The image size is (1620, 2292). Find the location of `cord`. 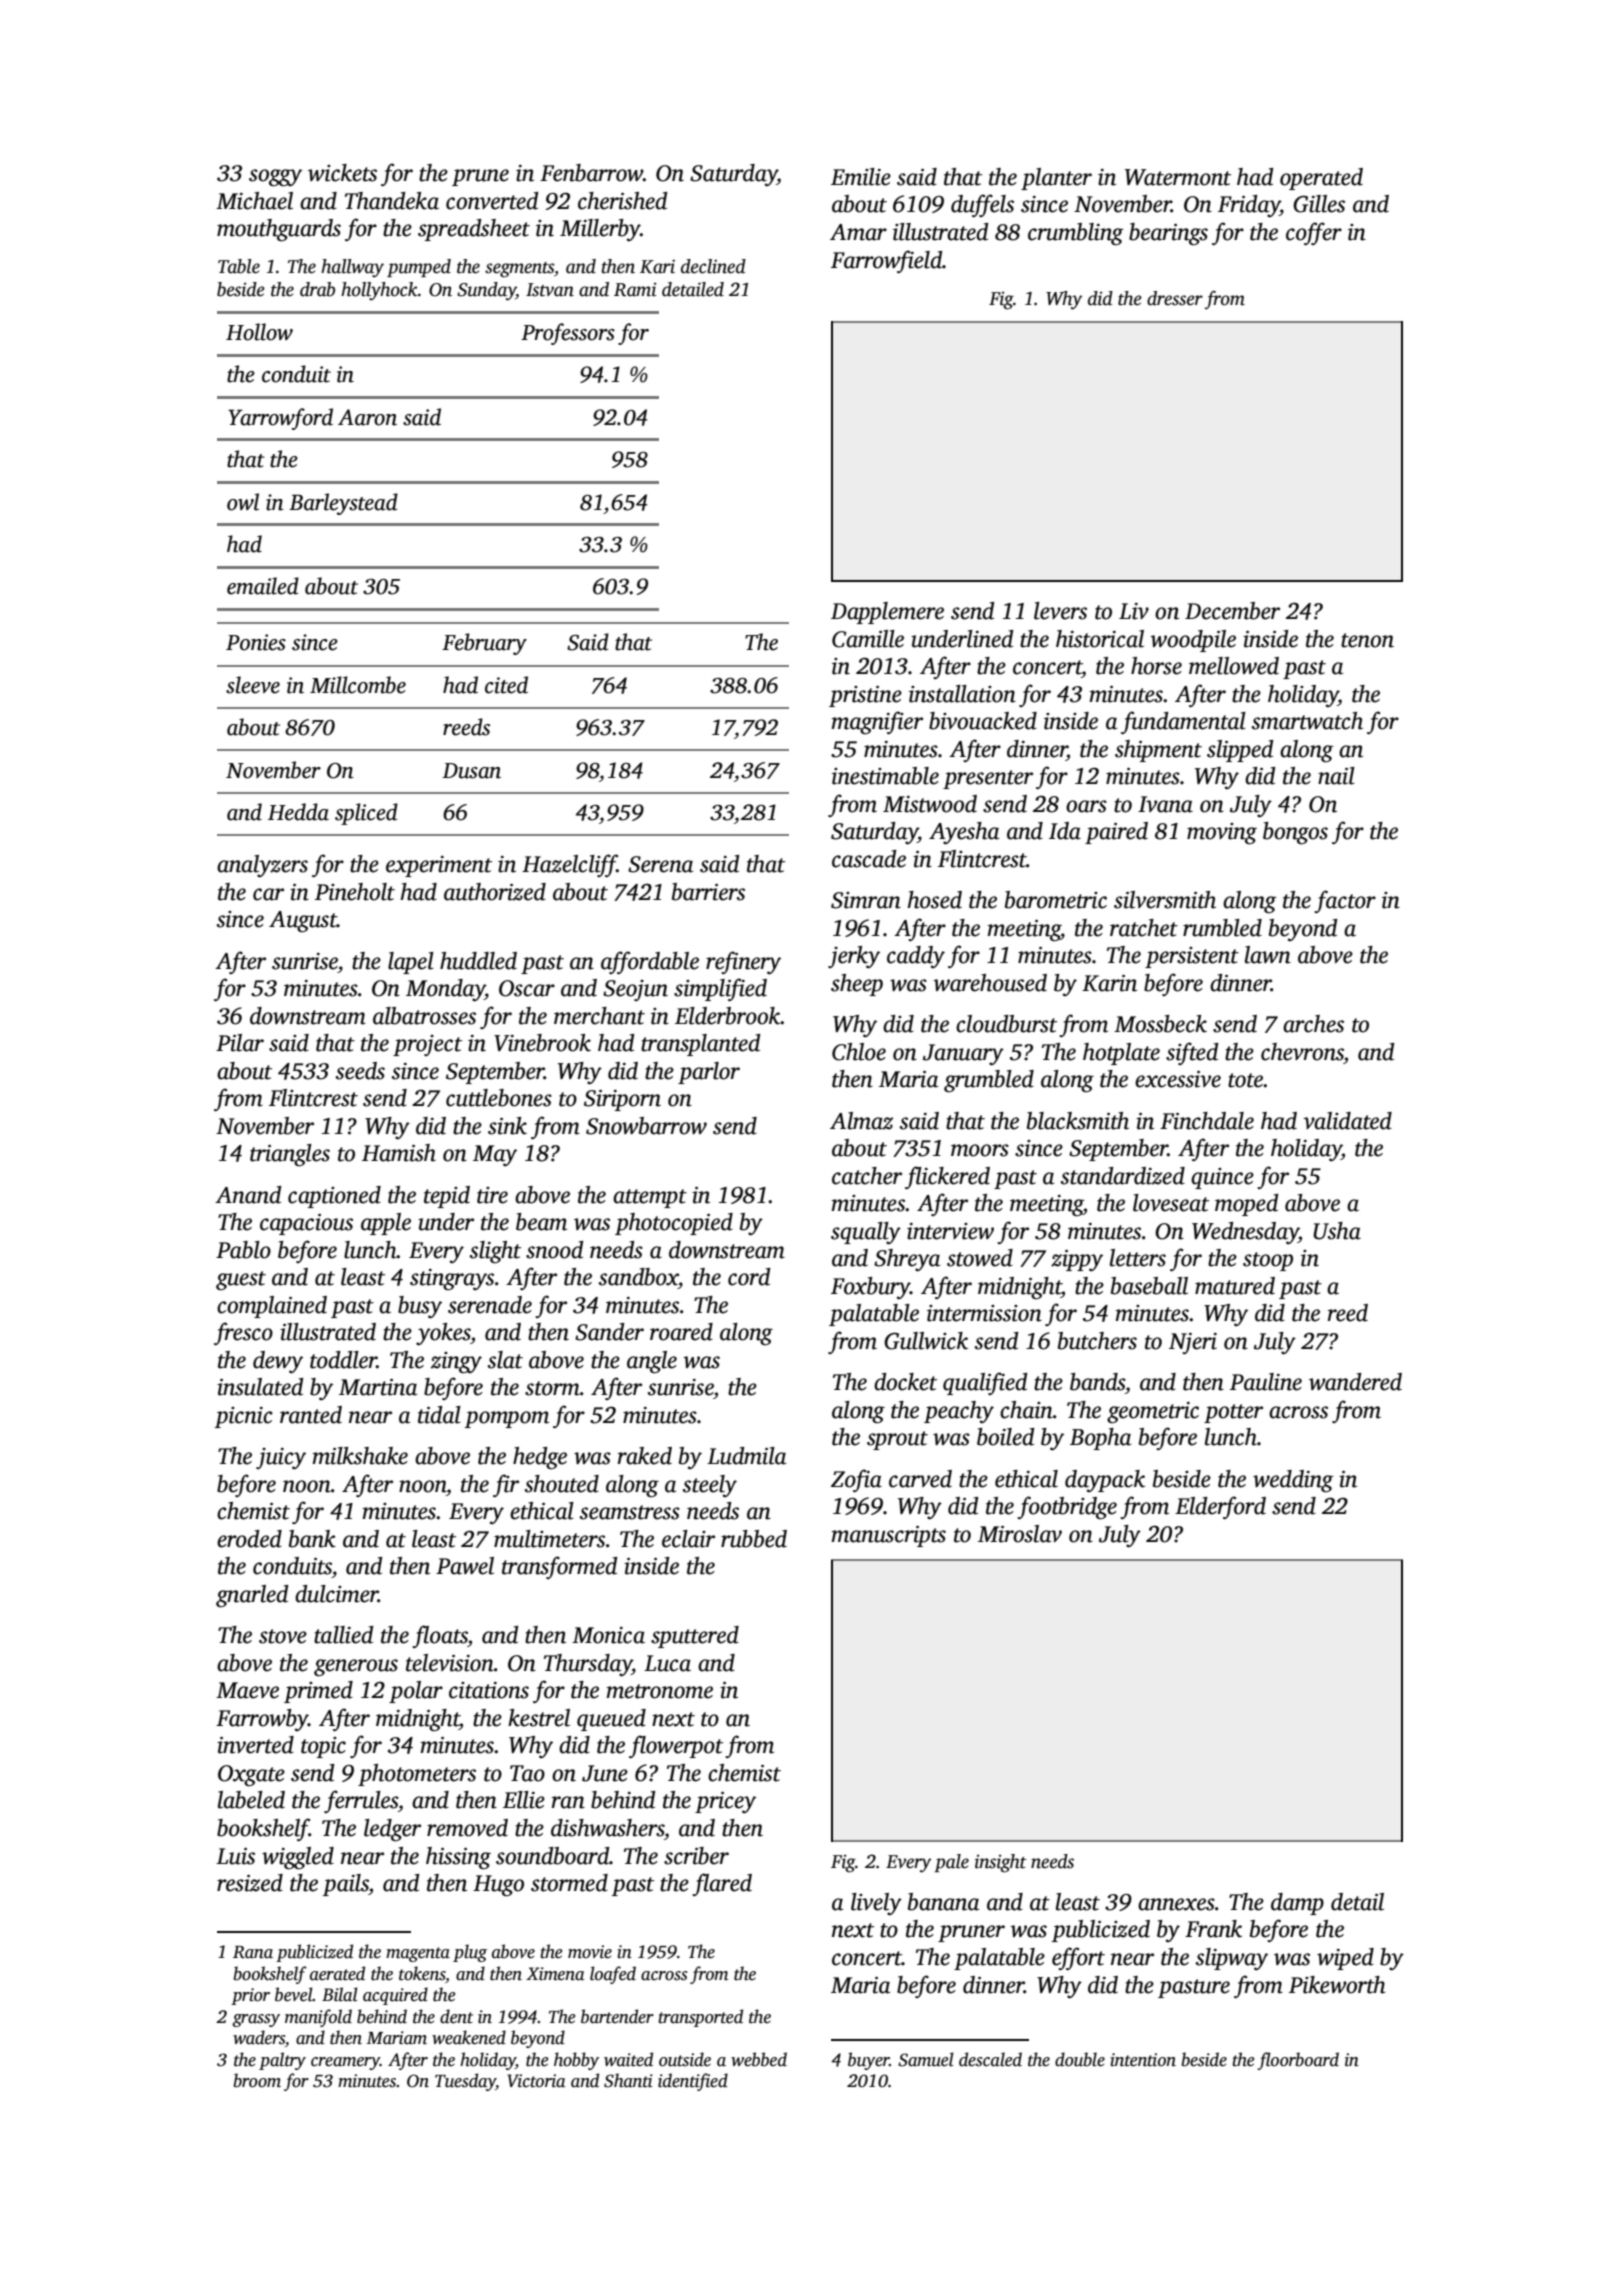

cord is located at coordinates (749, 1277).
